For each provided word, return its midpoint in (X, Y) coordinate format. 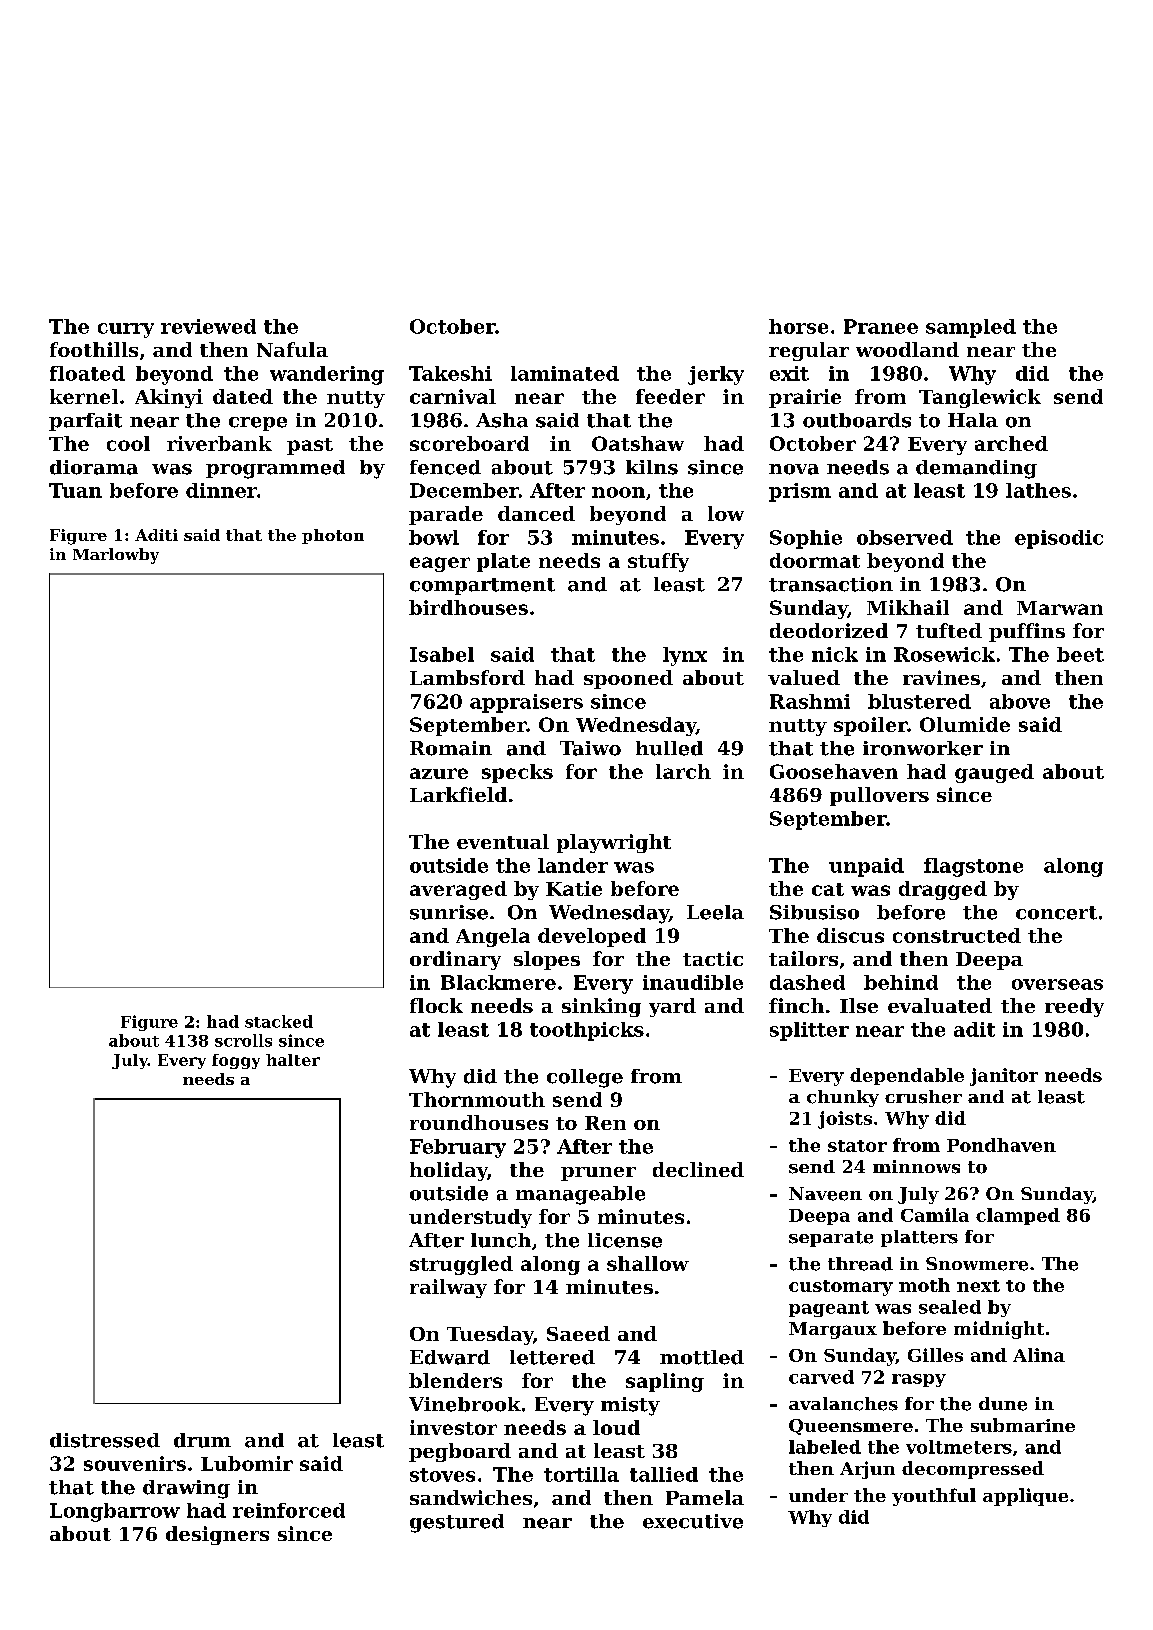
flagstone (973, 867)
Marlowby (116, 556)
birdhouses (468, 607)
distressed (105, 1440)
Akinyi (169, 398)
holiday (448, 1171)
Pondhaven (1001, 1145)
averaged (458, 890)
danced (536, 513)
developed (592, 937)
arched (1011, 443)
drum (202, 1440)
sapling (665, 1382)
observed (905, 537)
